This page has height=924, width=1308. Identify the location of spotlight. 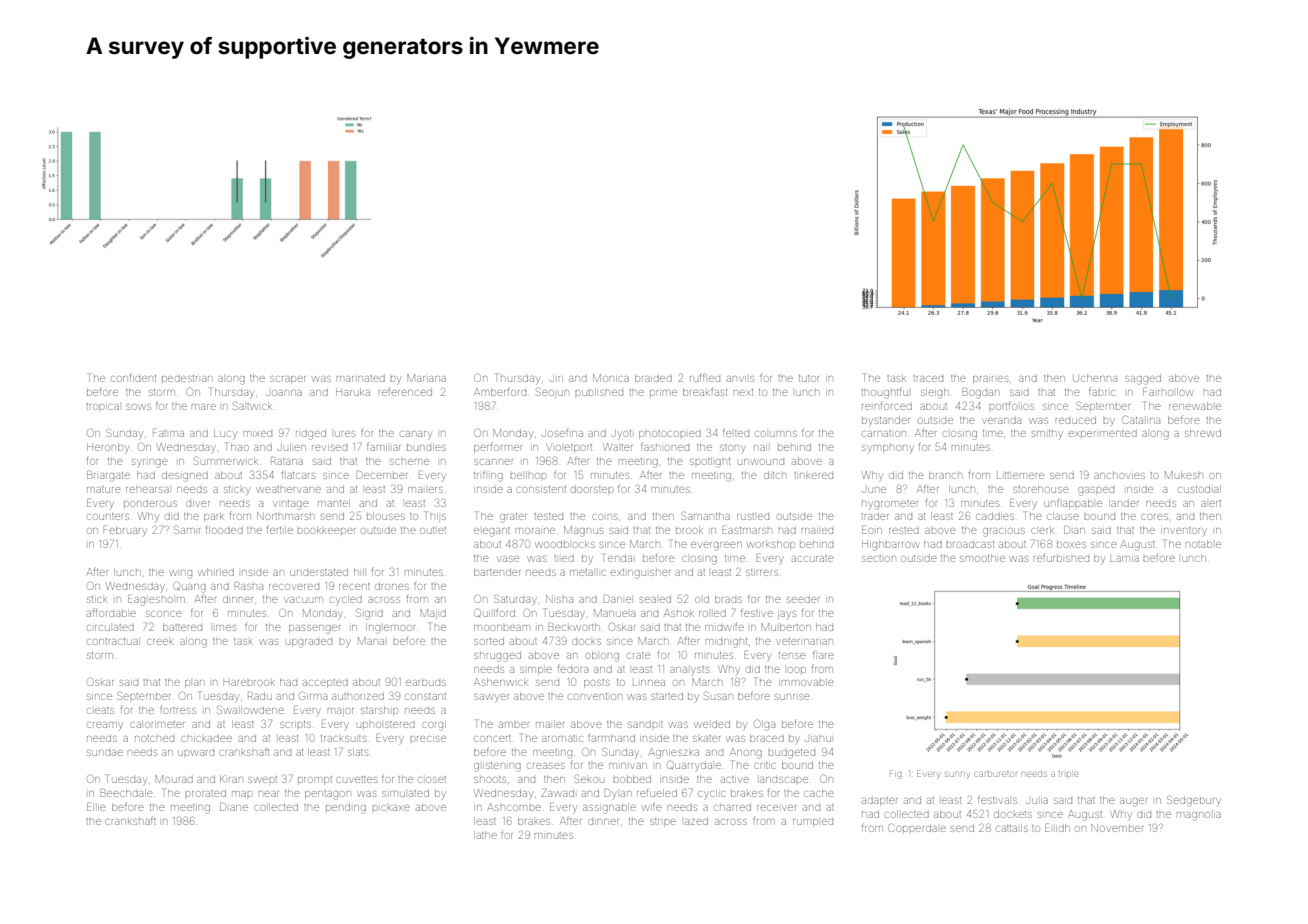
(710, 462).
